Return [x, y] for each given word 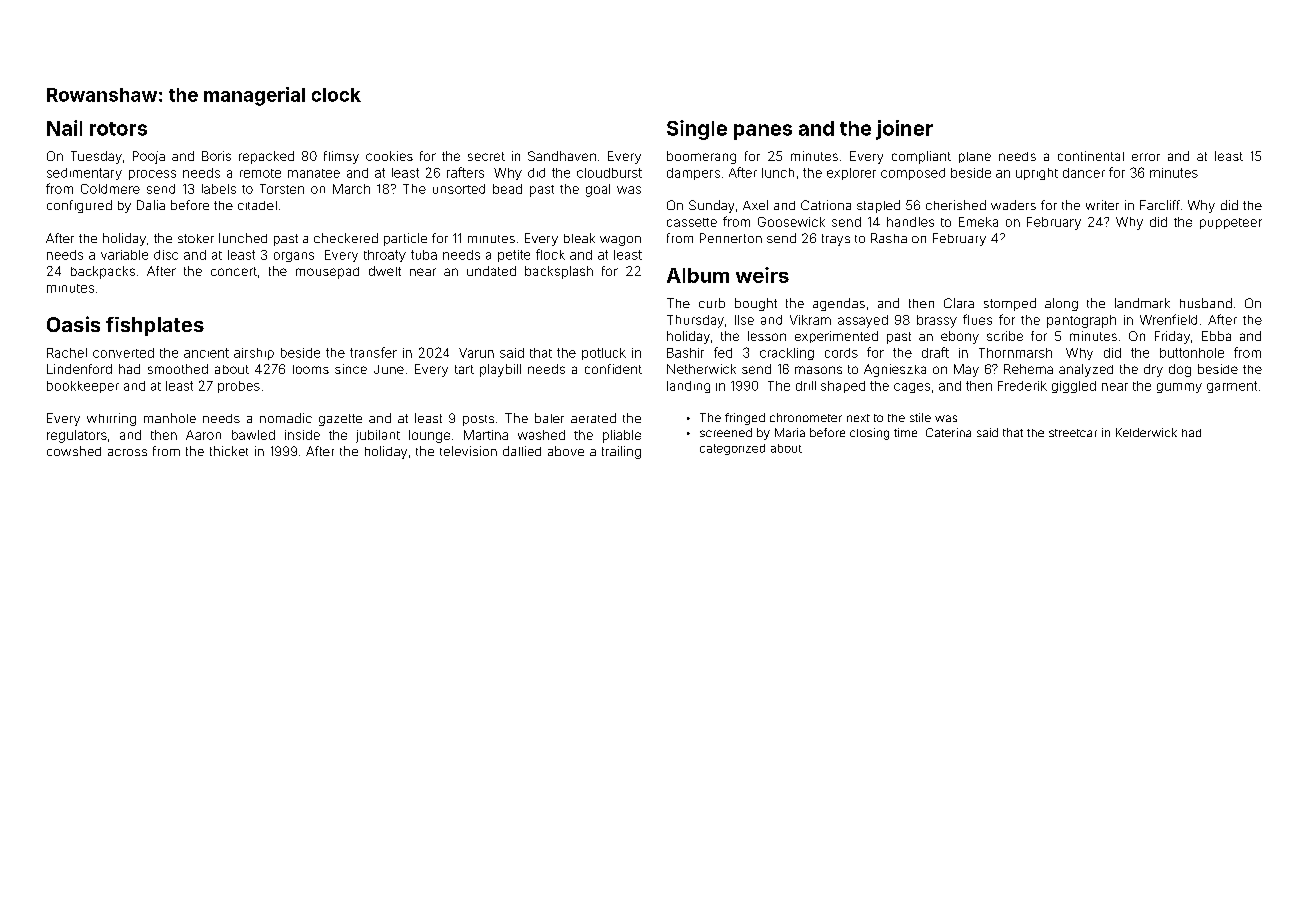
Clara [959, 303]
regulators [77, 436]
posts [478, 420]
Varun [476, 353]
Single [697, 130]
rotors [118, 129]
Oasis [73, 324]
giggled [1074, 387]
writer [1102, 205]
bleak [579, 238]
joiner [904, 130]
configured [79, 206]
